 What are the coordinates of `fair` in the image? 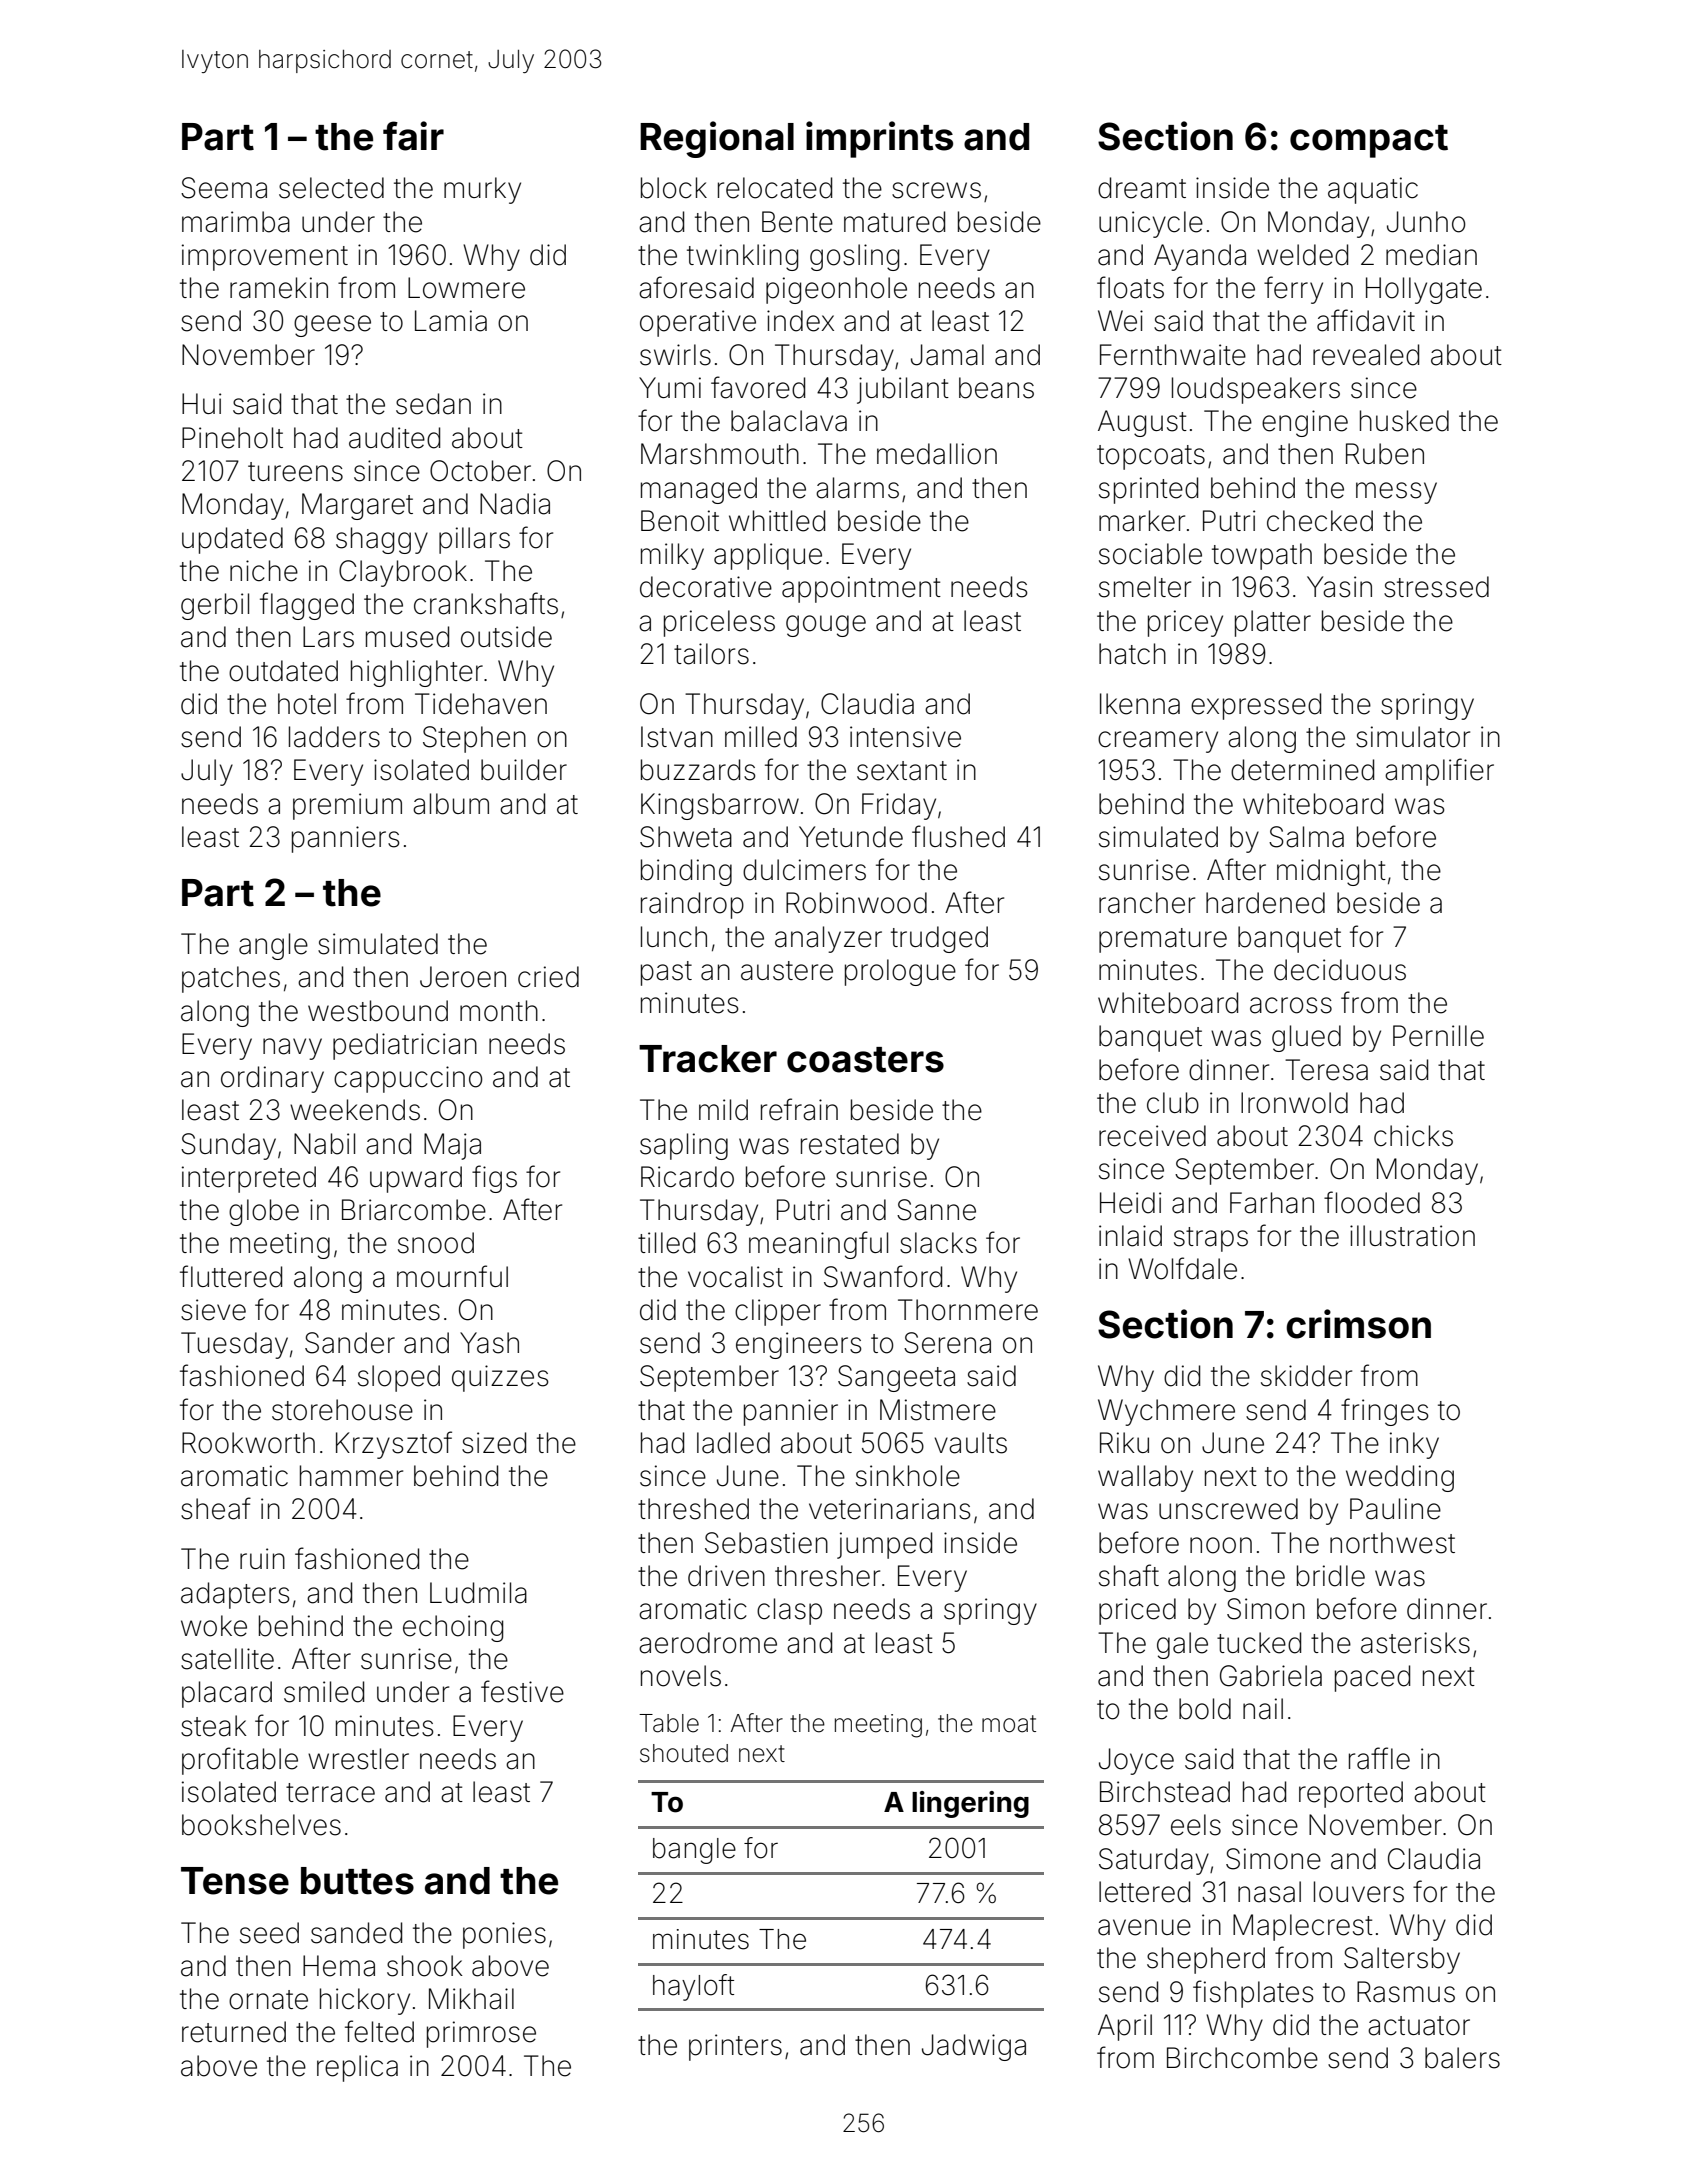 It's located at (413, 136).
